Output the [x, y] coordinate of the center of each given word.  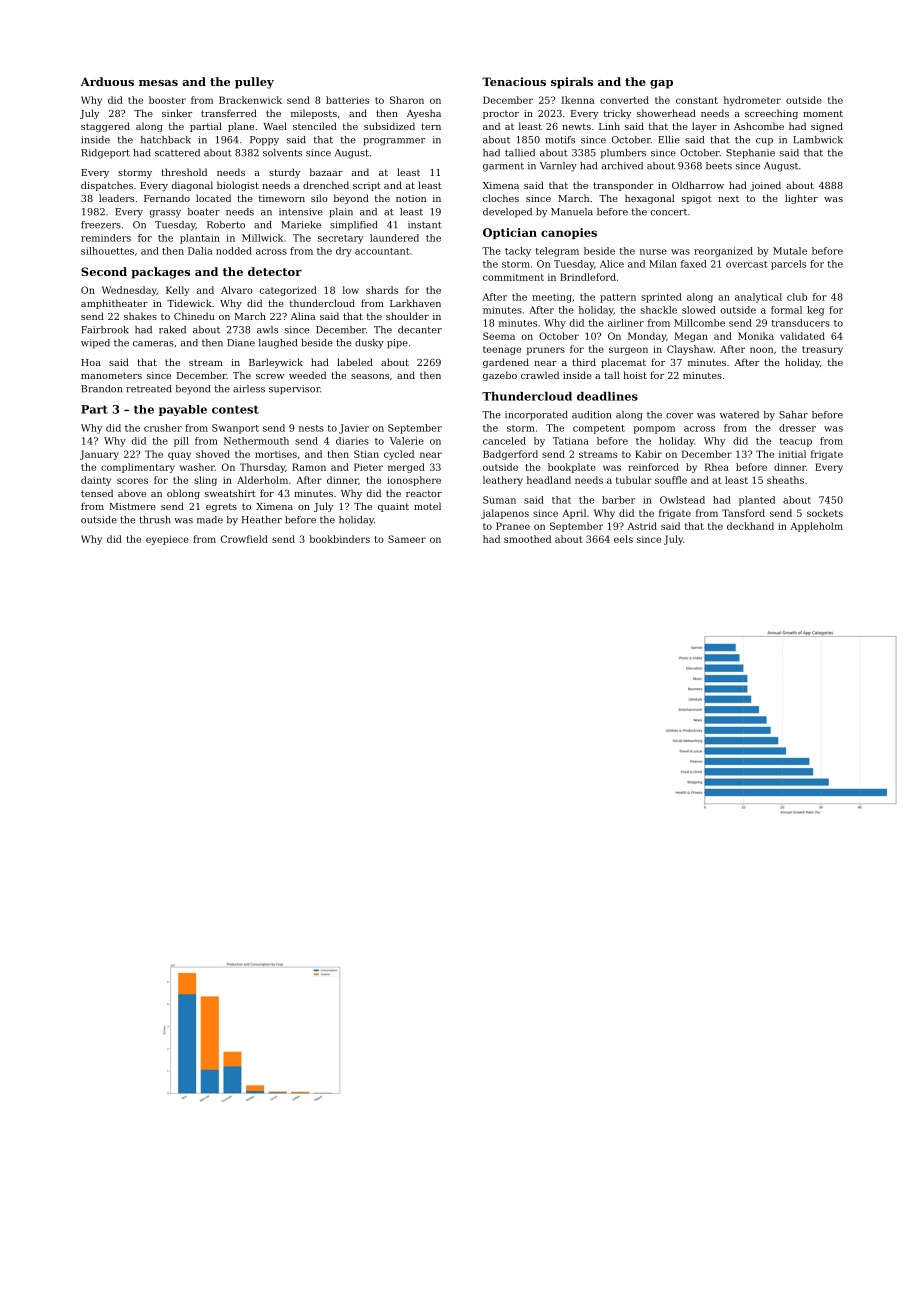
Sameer [407, 539]
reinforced [653, 467]
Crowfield [244, 539]
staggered [105, 127]
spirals [572, 83]
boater [204, 212]
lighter [801, 199]
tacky [518, 252]
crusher [163, 428]
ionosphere [414, 481]
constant [697, 100]
